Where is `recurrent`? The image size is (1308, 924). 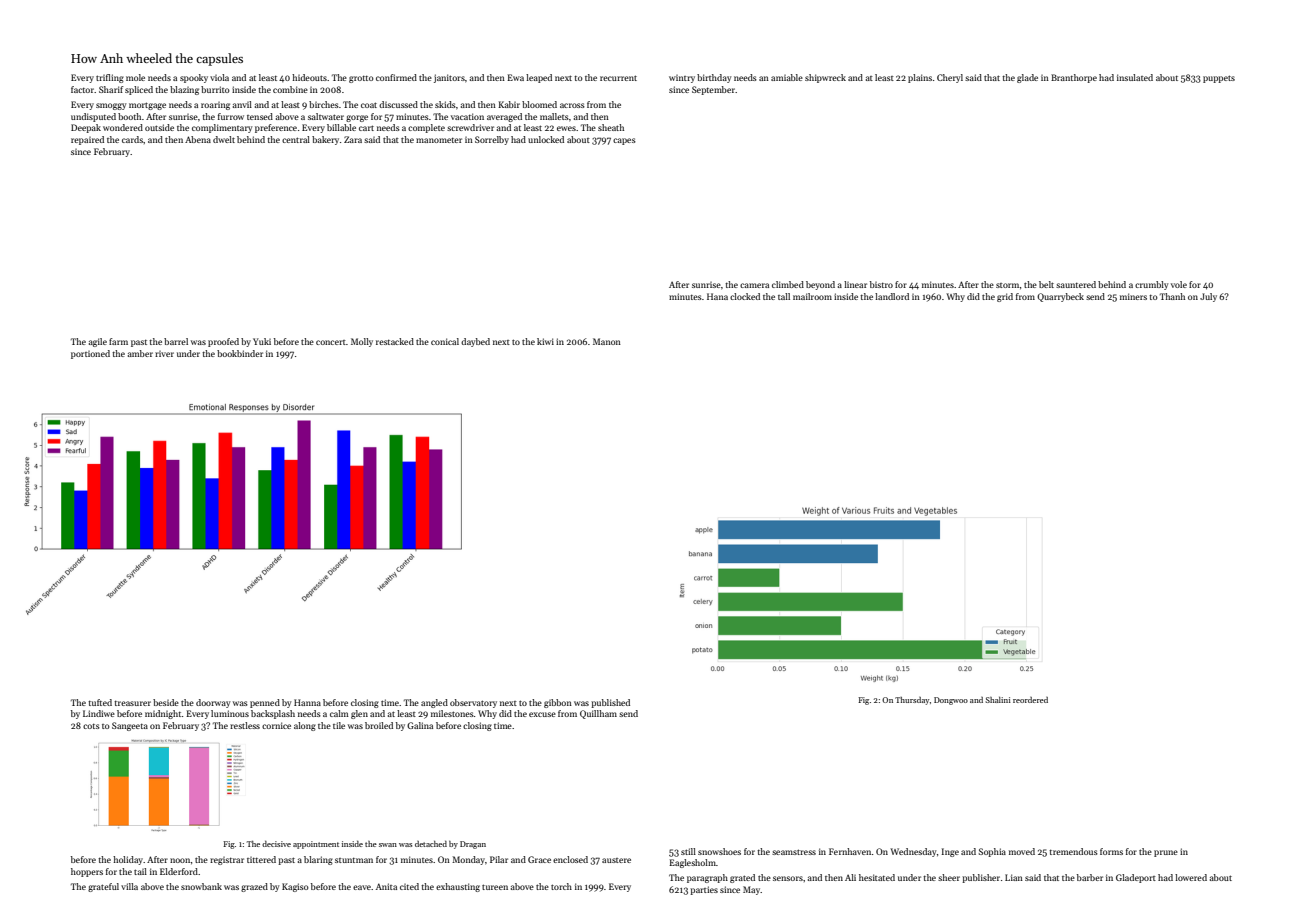
recurrent is located at coordinates (618, 78).
